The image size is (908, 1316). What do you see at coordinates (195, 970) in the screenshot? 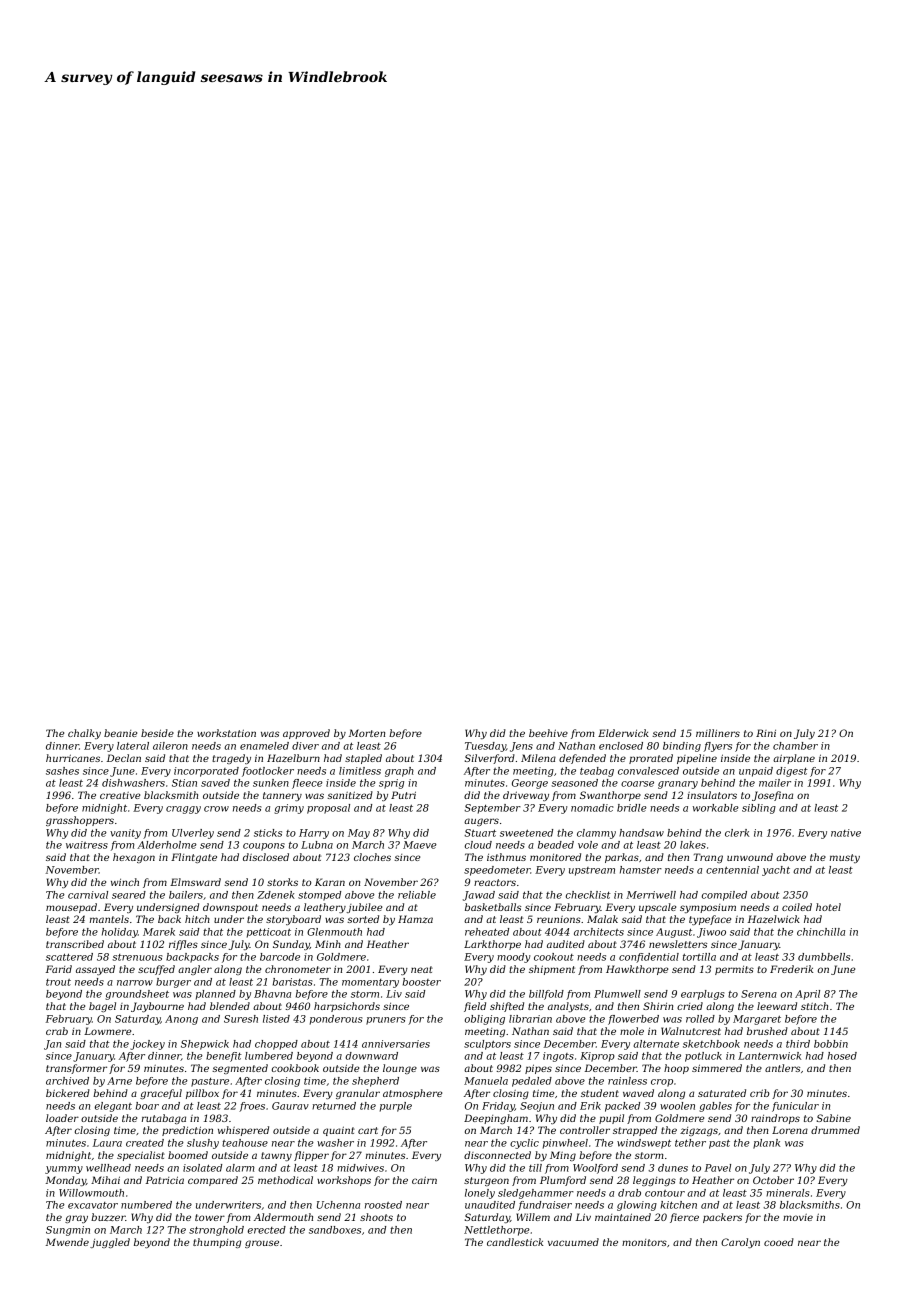
I see `angler` at bounding box center [195, 970].
